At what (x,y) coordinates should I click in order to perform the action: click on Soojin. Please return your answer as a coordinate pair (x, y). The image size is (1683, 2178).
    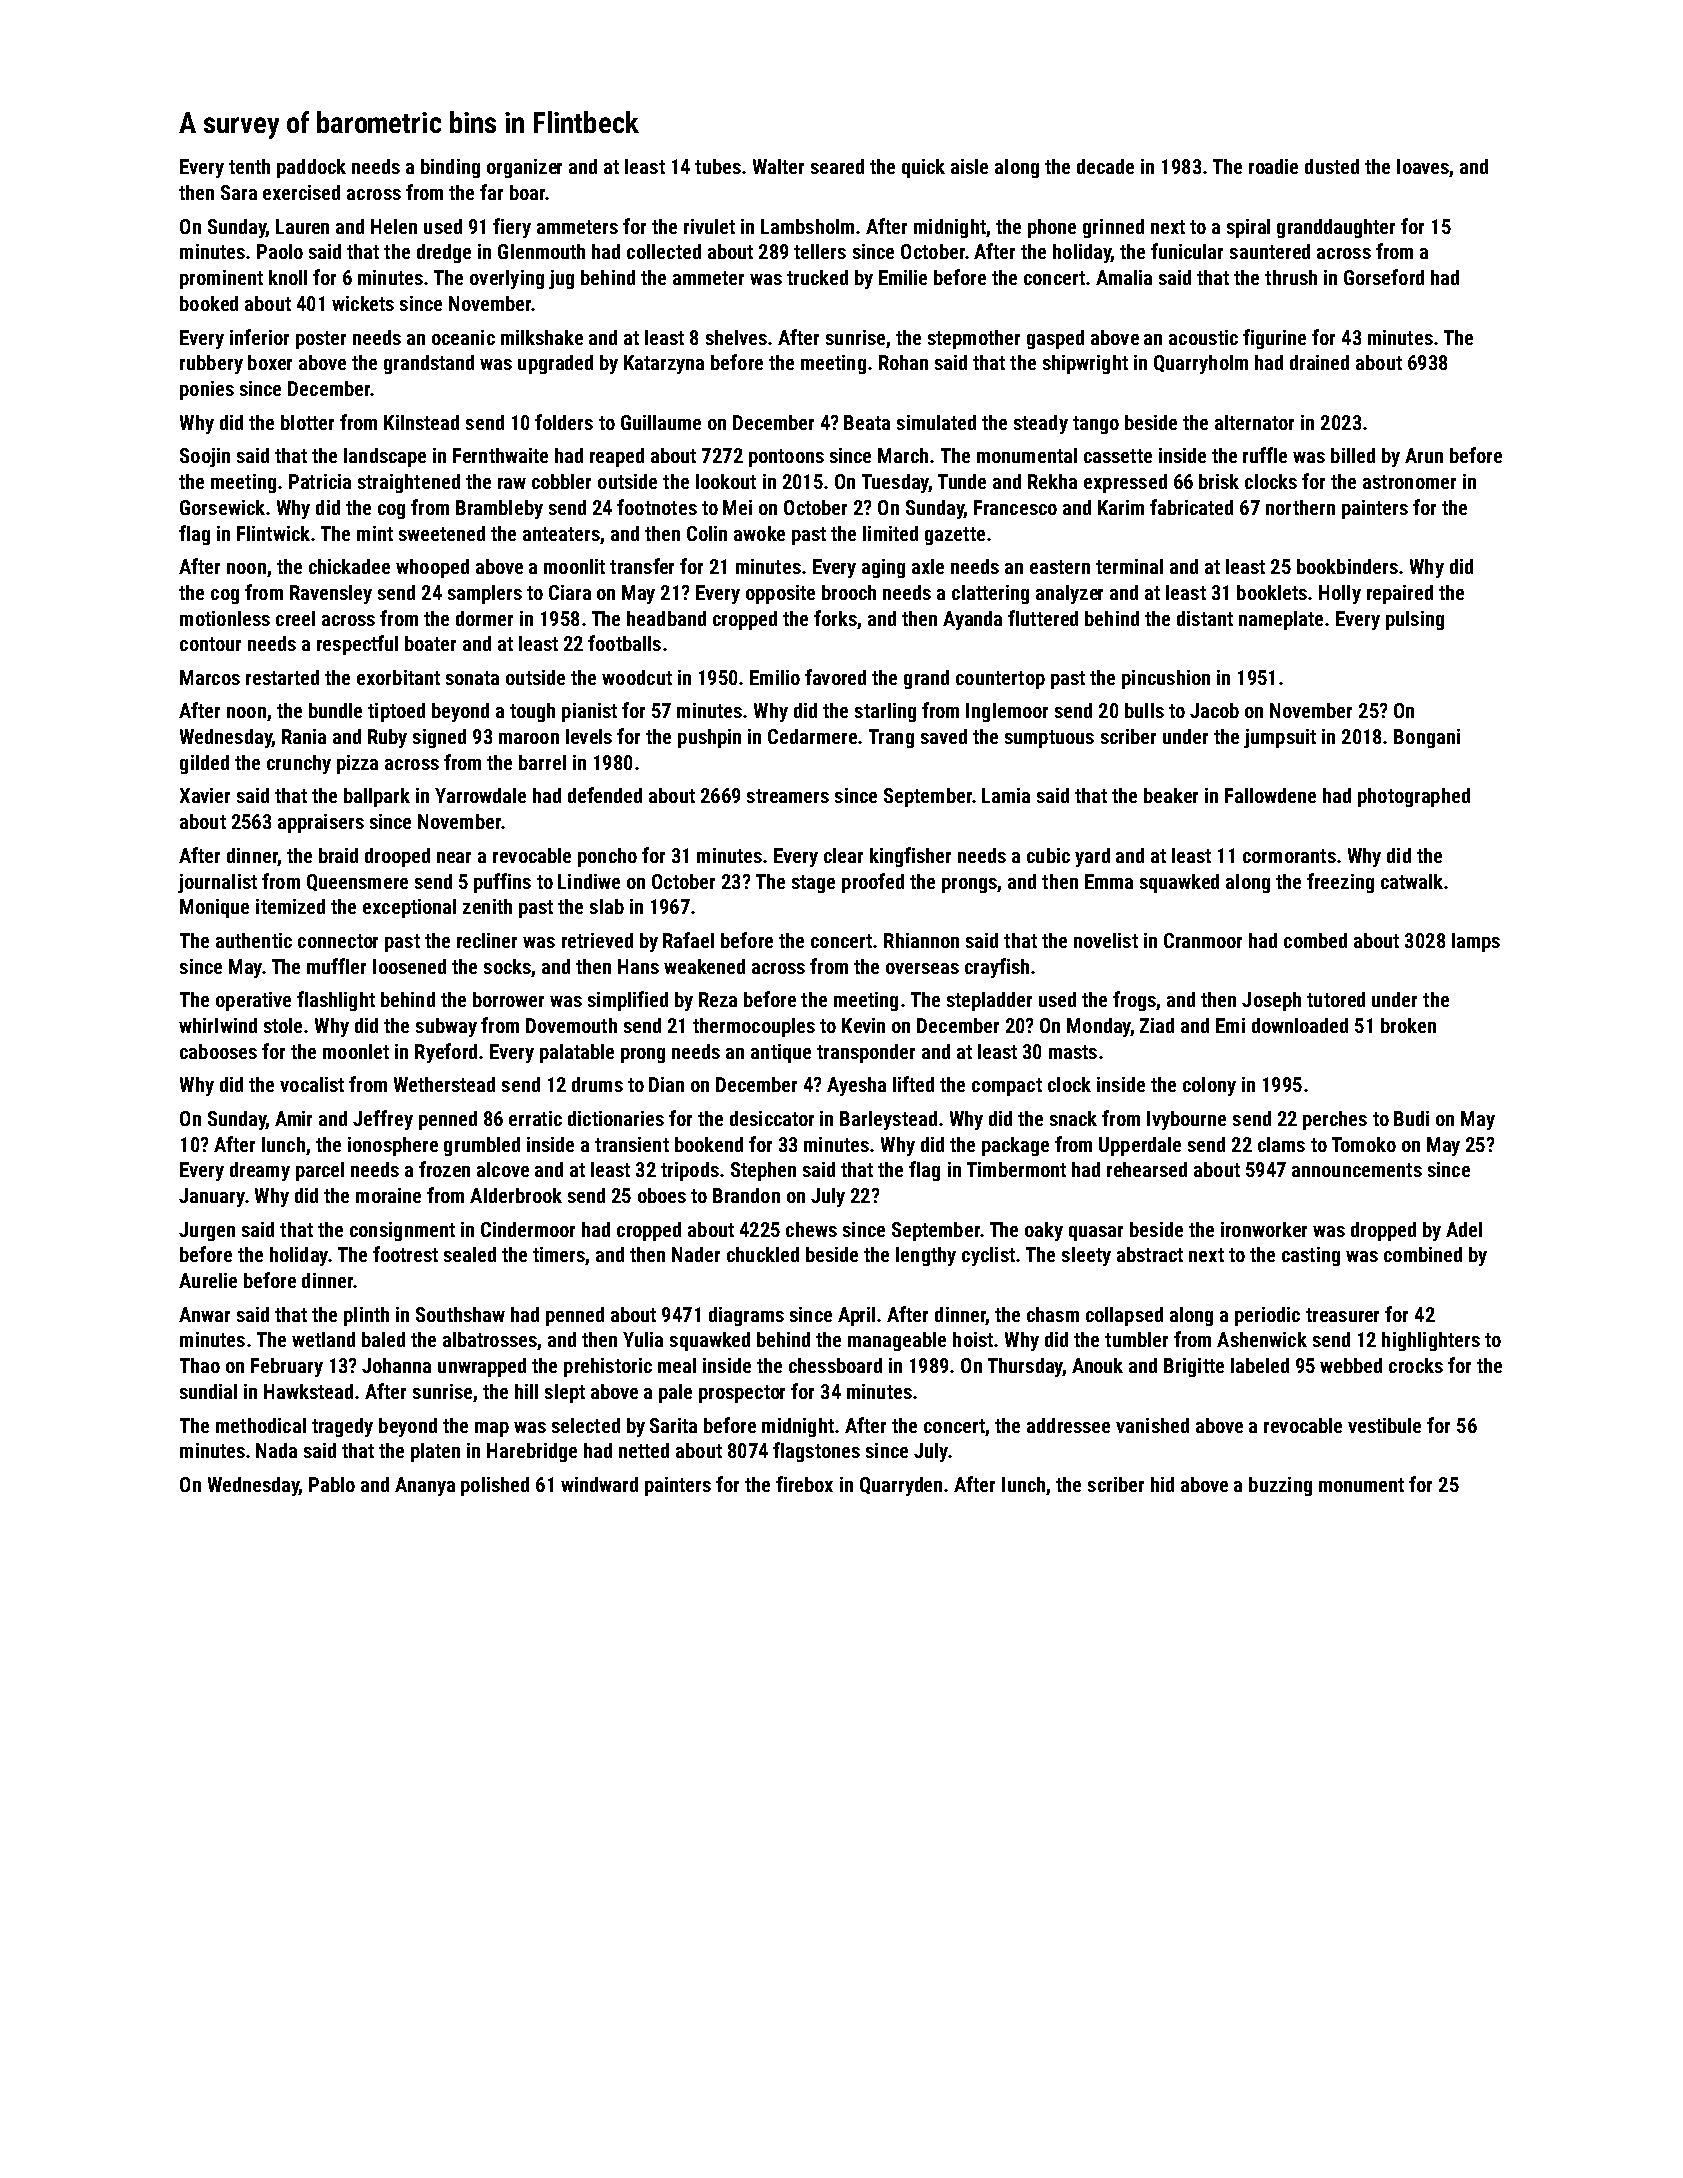
    Looking at the image, I should click on (205, 457).
